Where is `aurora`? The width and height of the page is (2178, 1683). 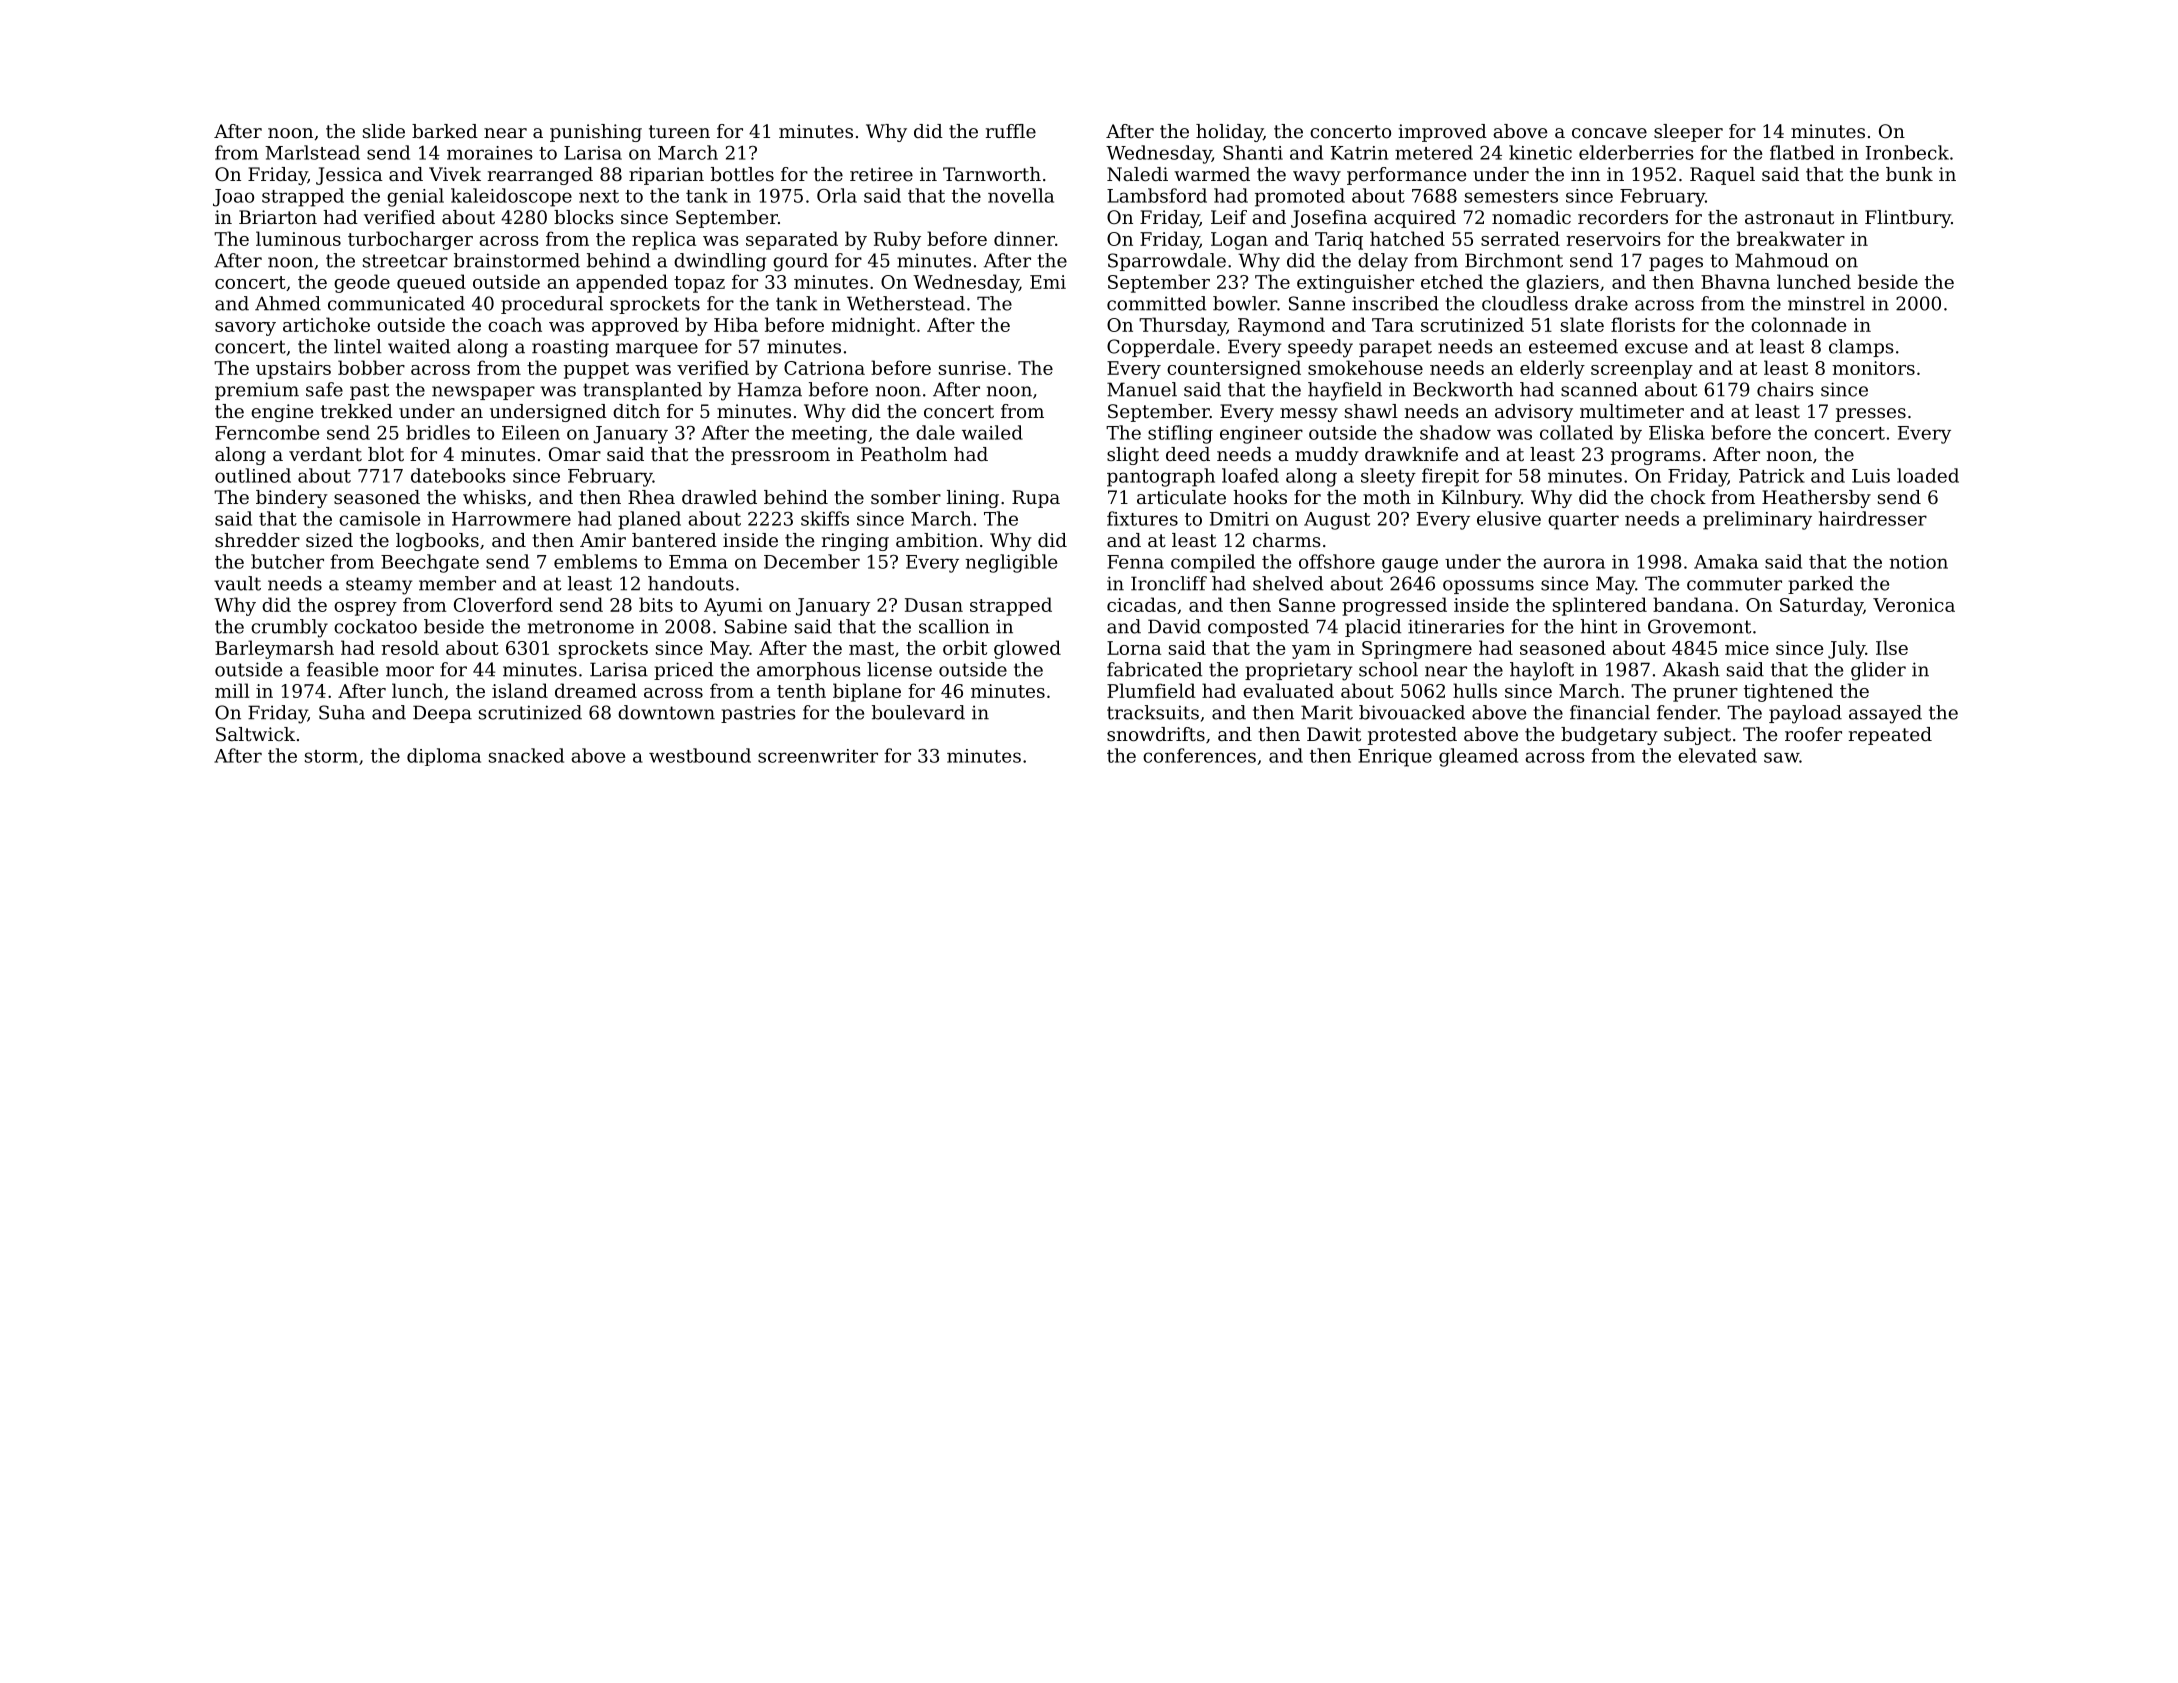 aurora is located at coordinates (1574, 563).
